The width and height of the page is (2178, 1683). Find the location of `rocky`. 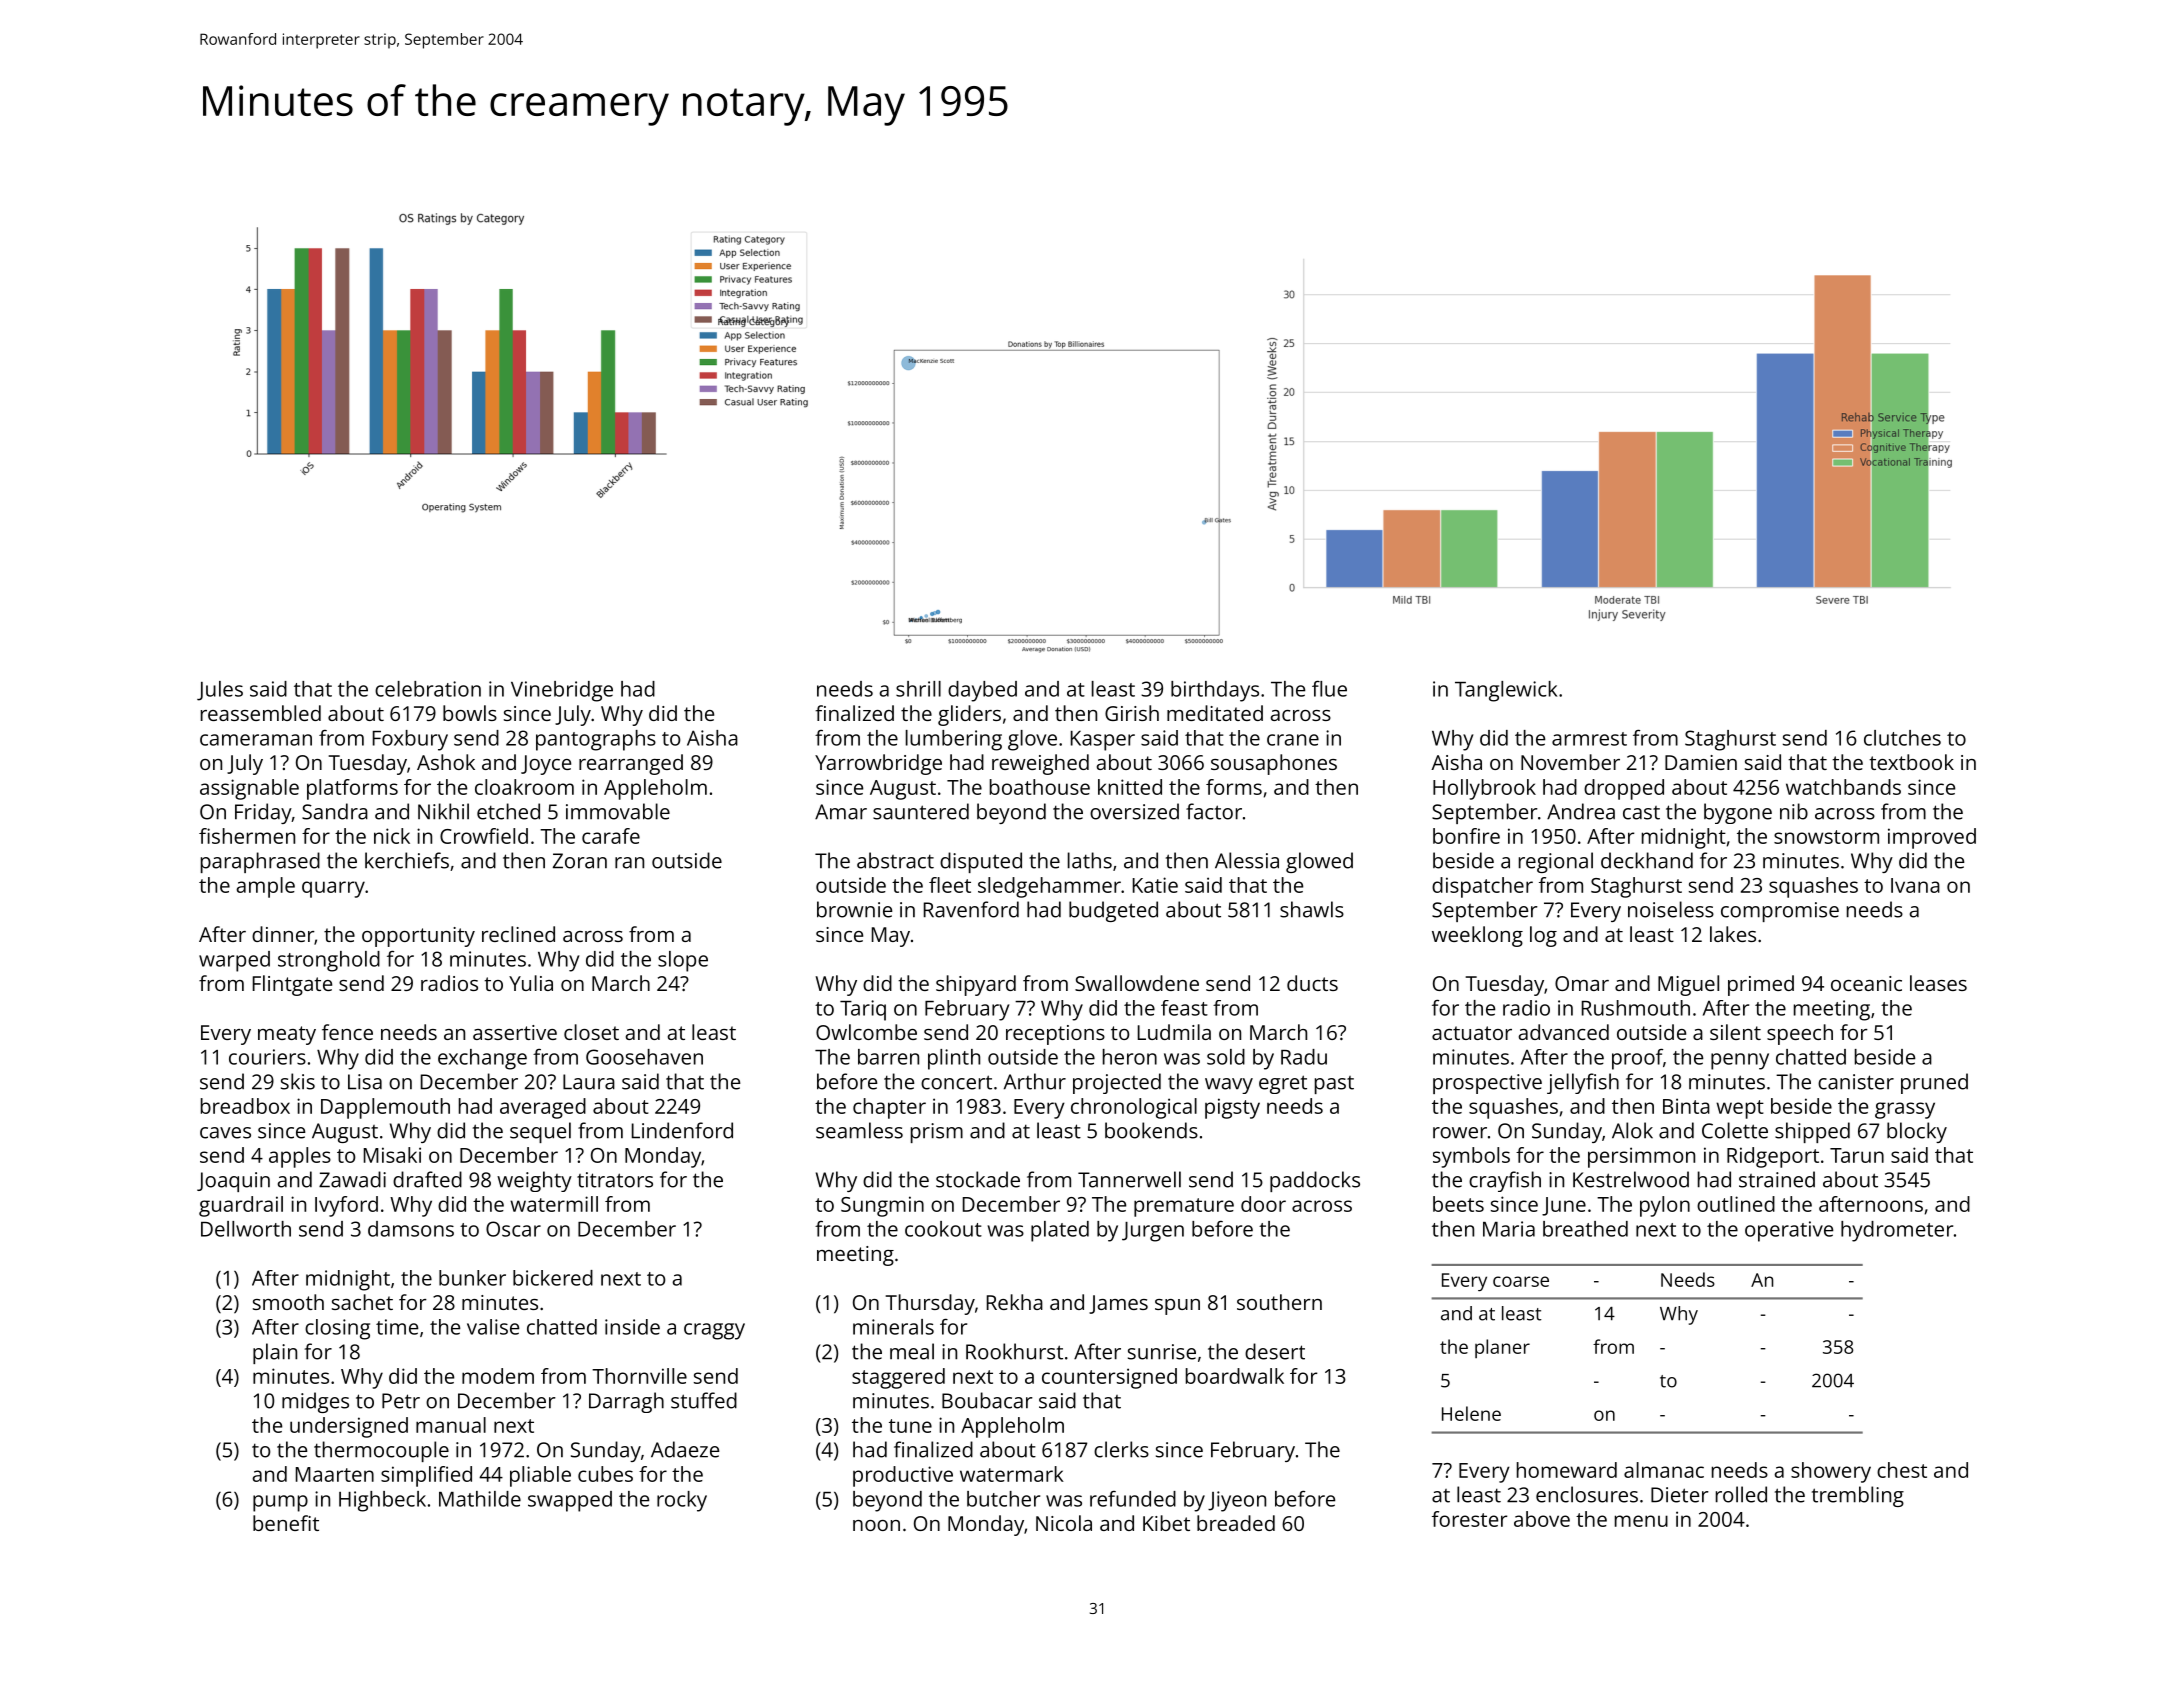

rocky is located at coordinates (682, 1501).
